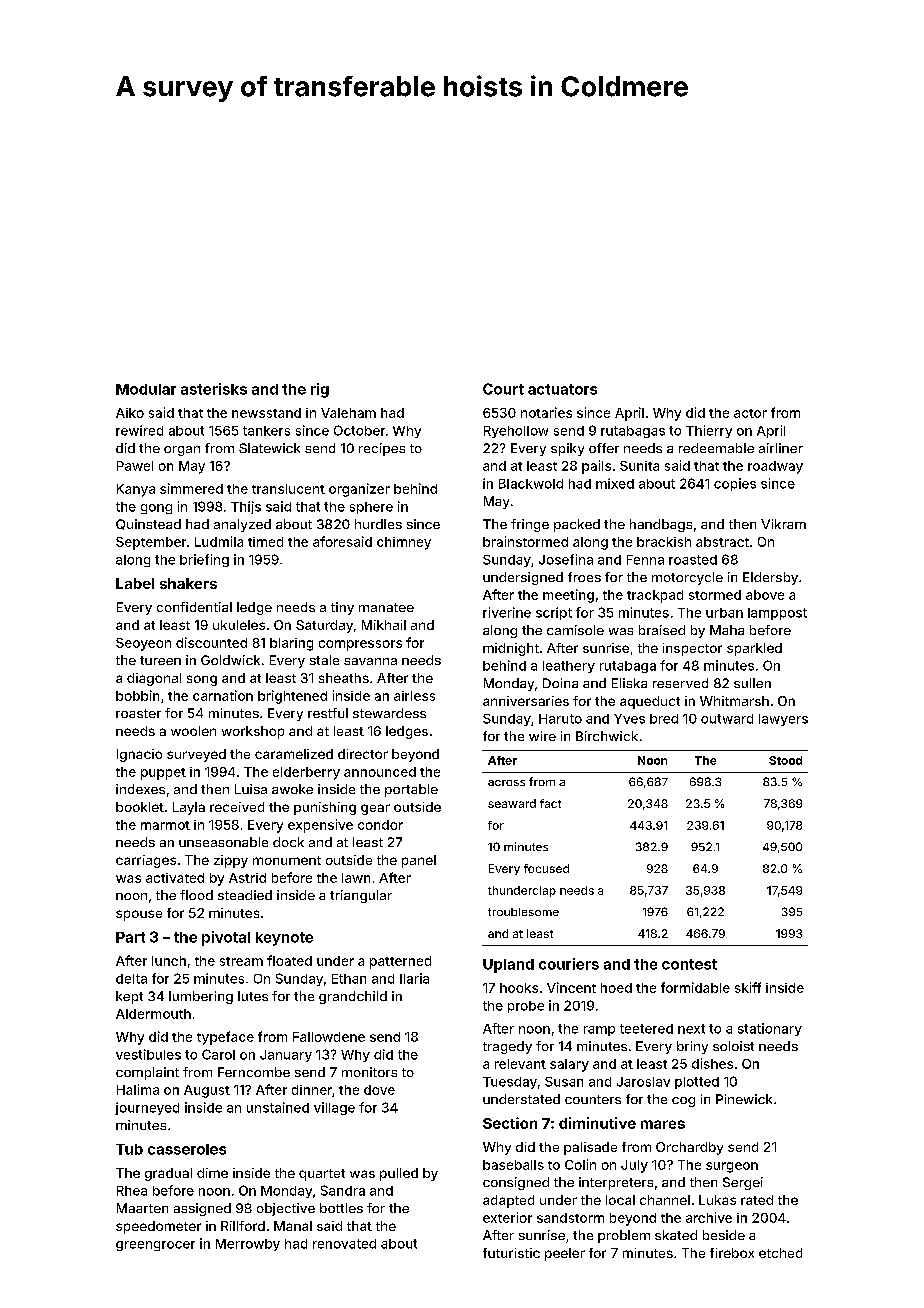 This screenshot has height=1308, width=924. I want to click on patterned, so click(400, 962).
